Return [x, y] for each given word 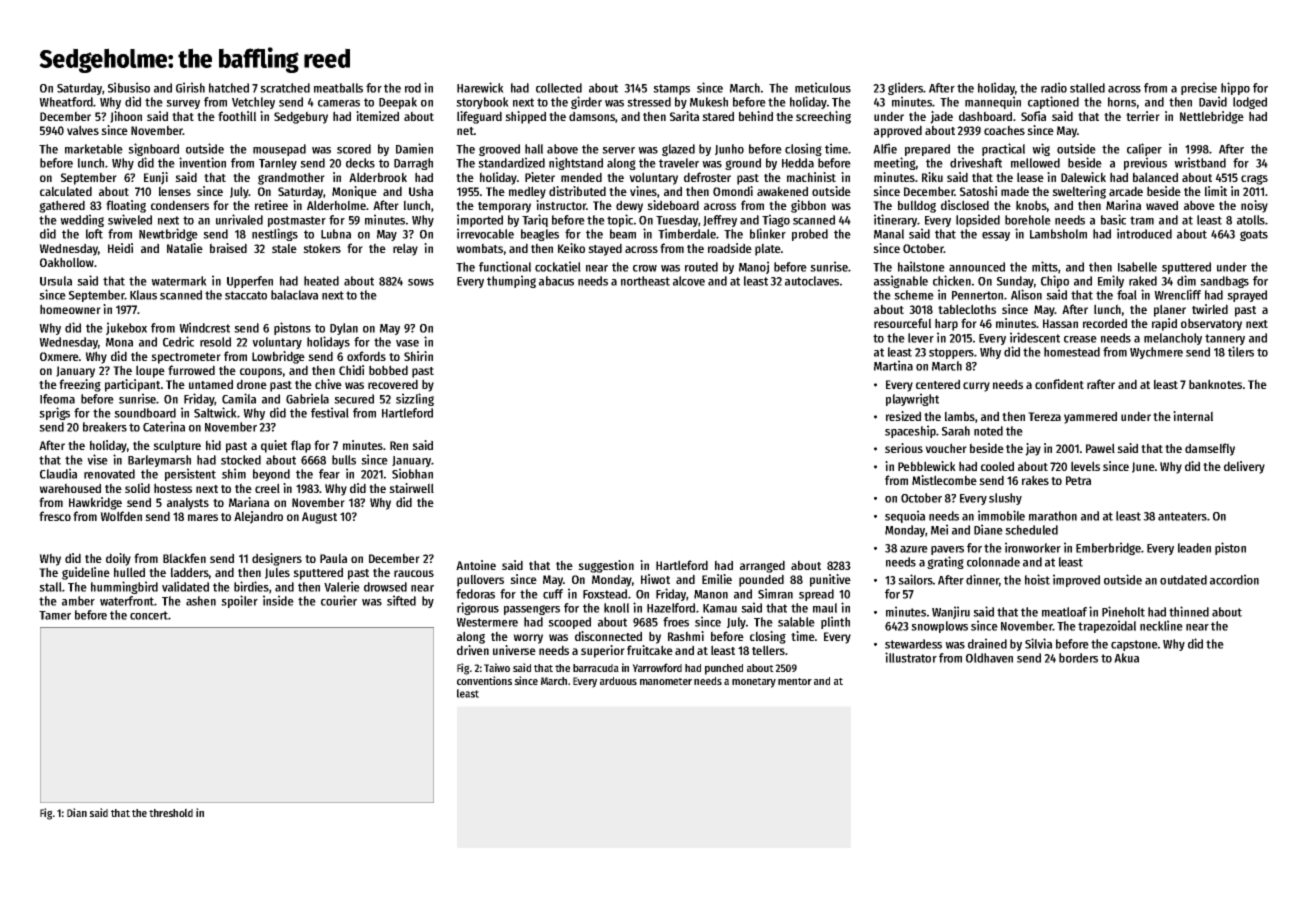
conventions [484, 680]
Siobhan [412, 473]
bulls [344, 460]
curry [976, 387]
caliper [1144, 149]
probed [810, 235]
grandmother [291, 178]
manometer [666, 681]
